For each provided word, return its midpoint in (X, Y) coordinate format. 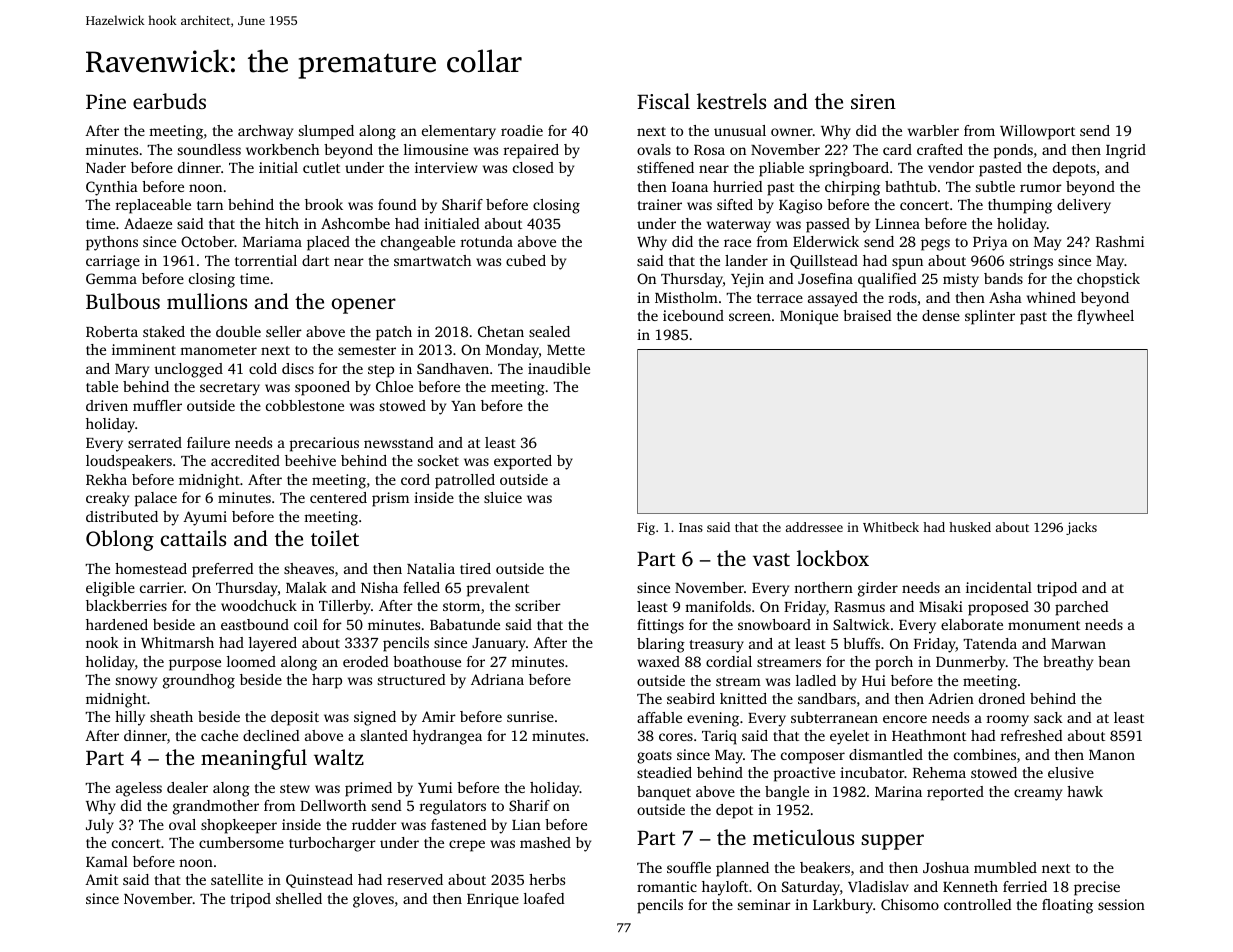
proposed (998, 608)
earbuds (169, 101)
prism (390, 499)
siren (873, 101)
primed (368, 789)
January (499, 645)
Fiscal (663, 101)
